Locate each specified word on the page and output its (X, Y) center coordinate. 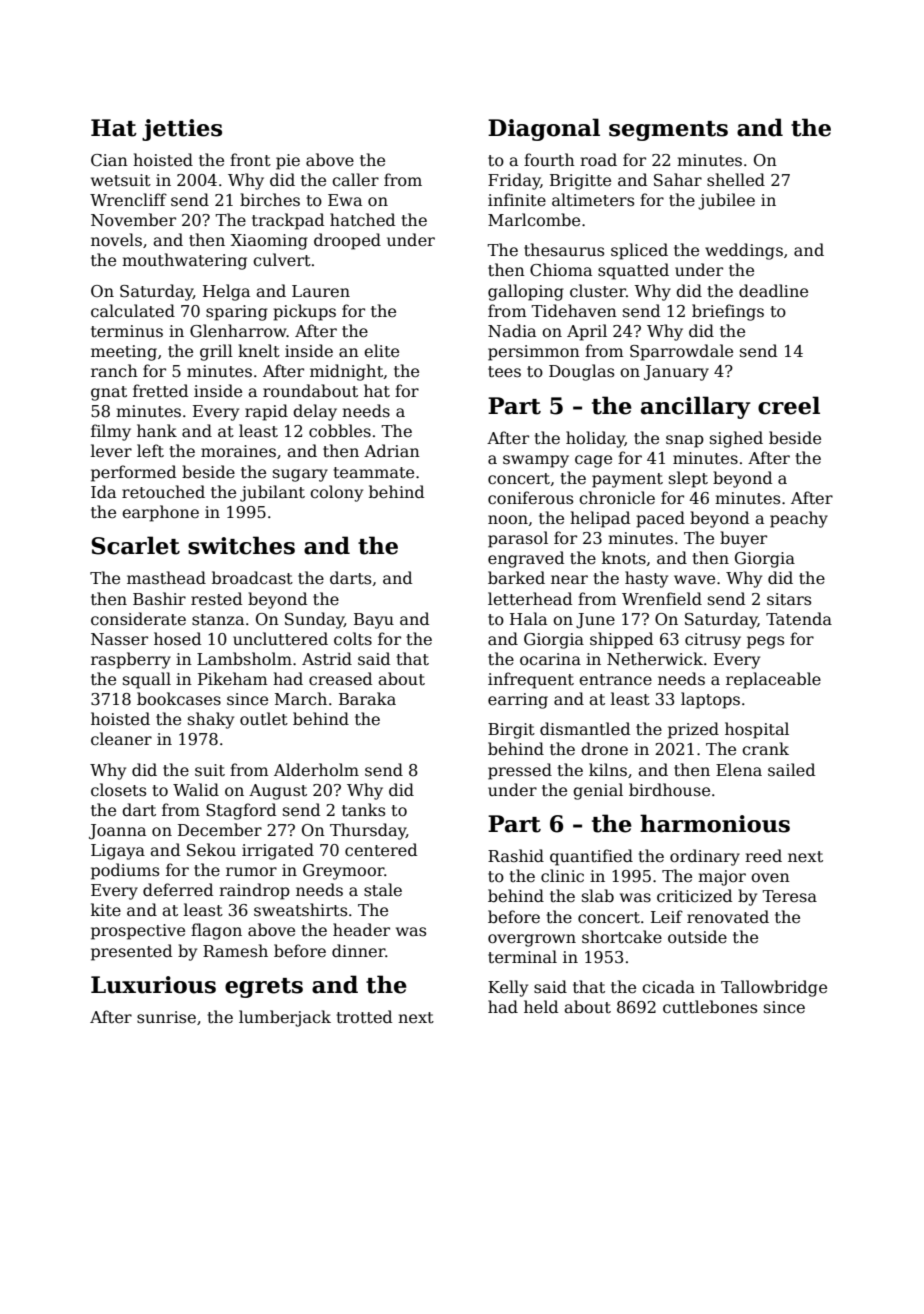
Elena (739, 770)
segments (668, 131)
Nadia (512, 330)
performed (133, 473)
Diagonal (544, 129)
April (587, 332)
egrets (264, 988)
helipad (600, 519)
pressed (520, 771)
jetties (182, 130)
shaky (211, 720)
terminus (127, 331)
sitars (789, 599)
